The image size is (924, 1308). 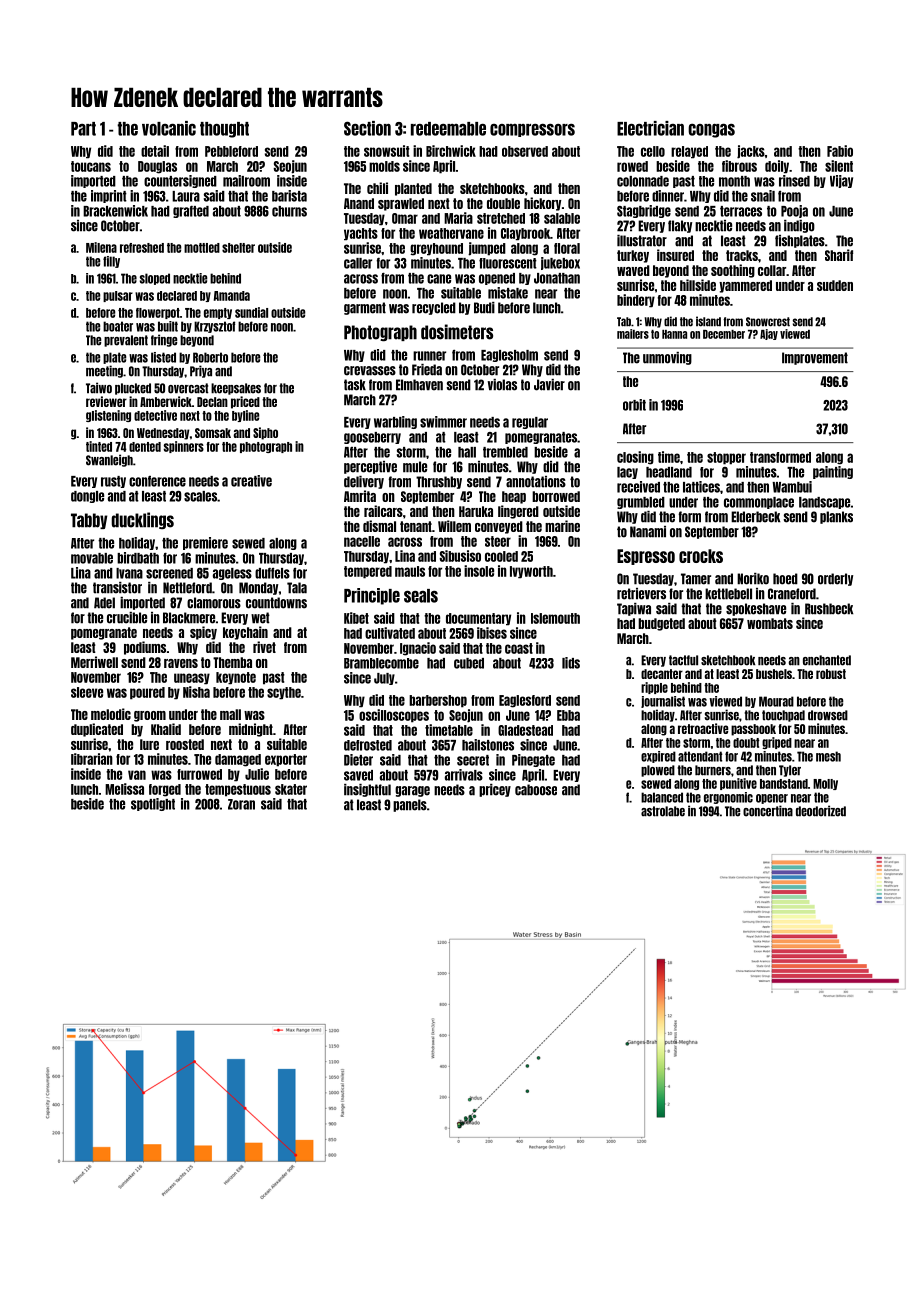 I want to click on lids, so click(x=571, y=663).
